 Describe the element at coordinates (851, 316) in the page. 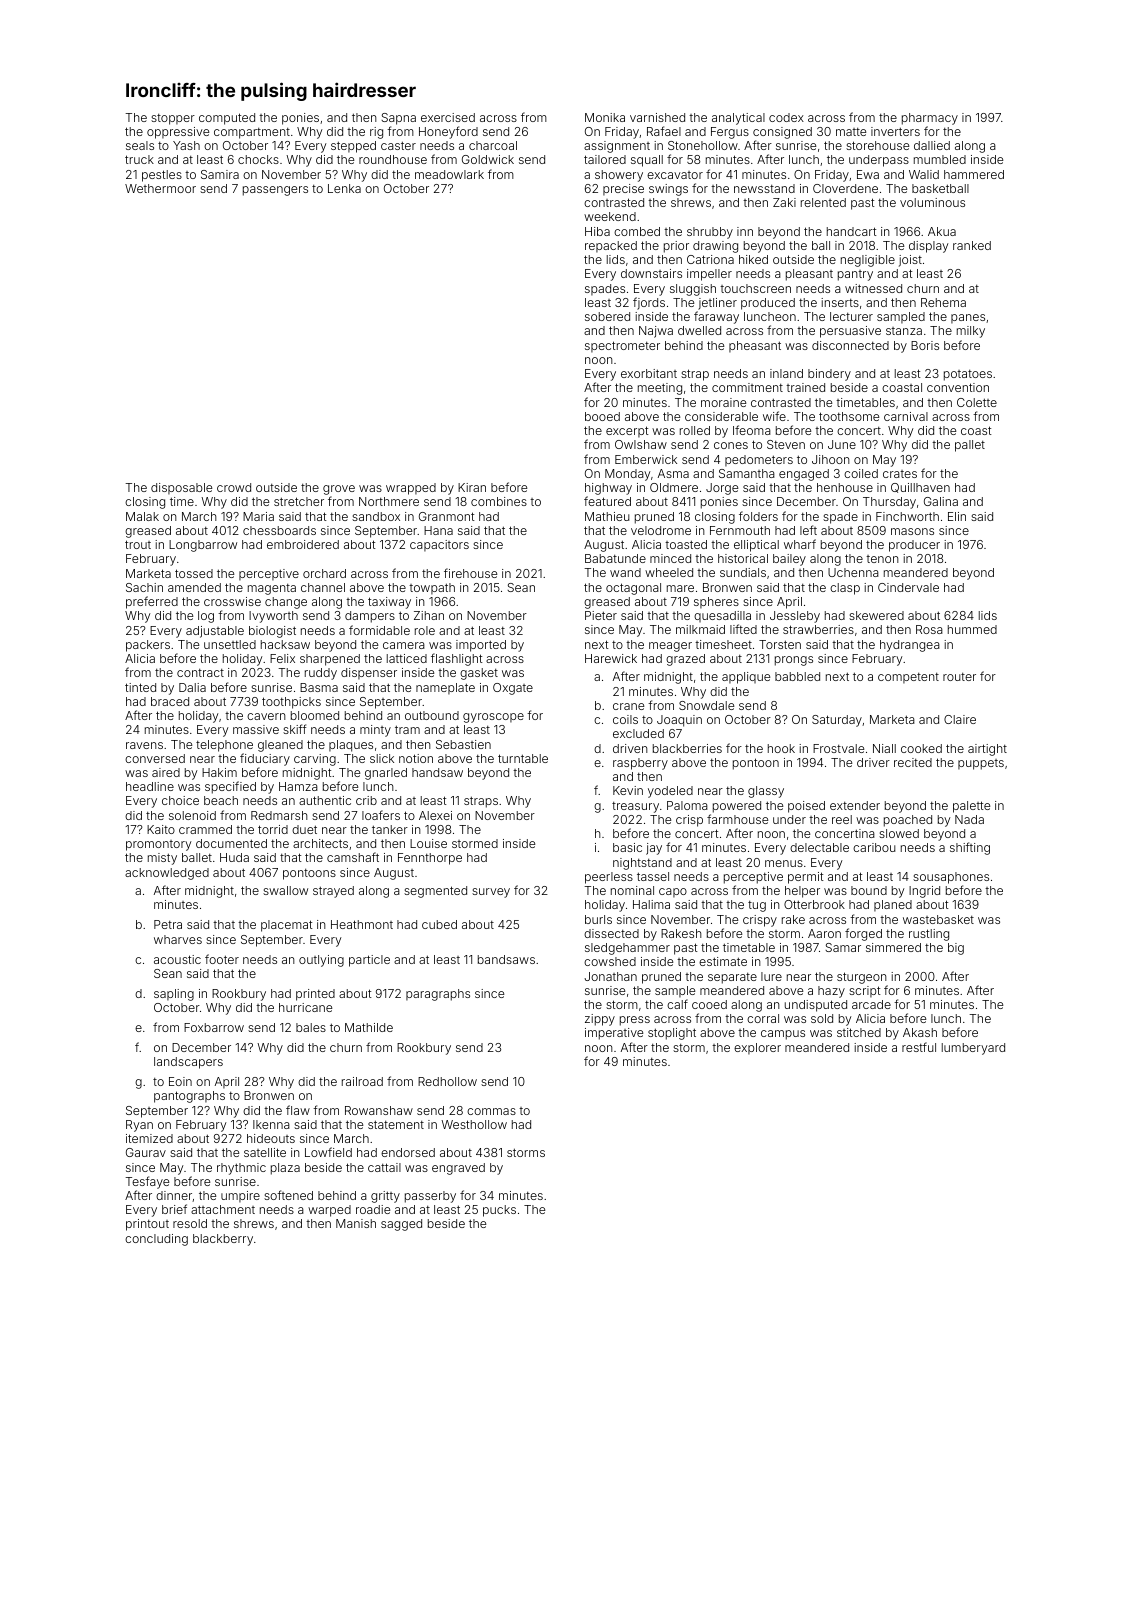

I see `lecturer` at that location.
